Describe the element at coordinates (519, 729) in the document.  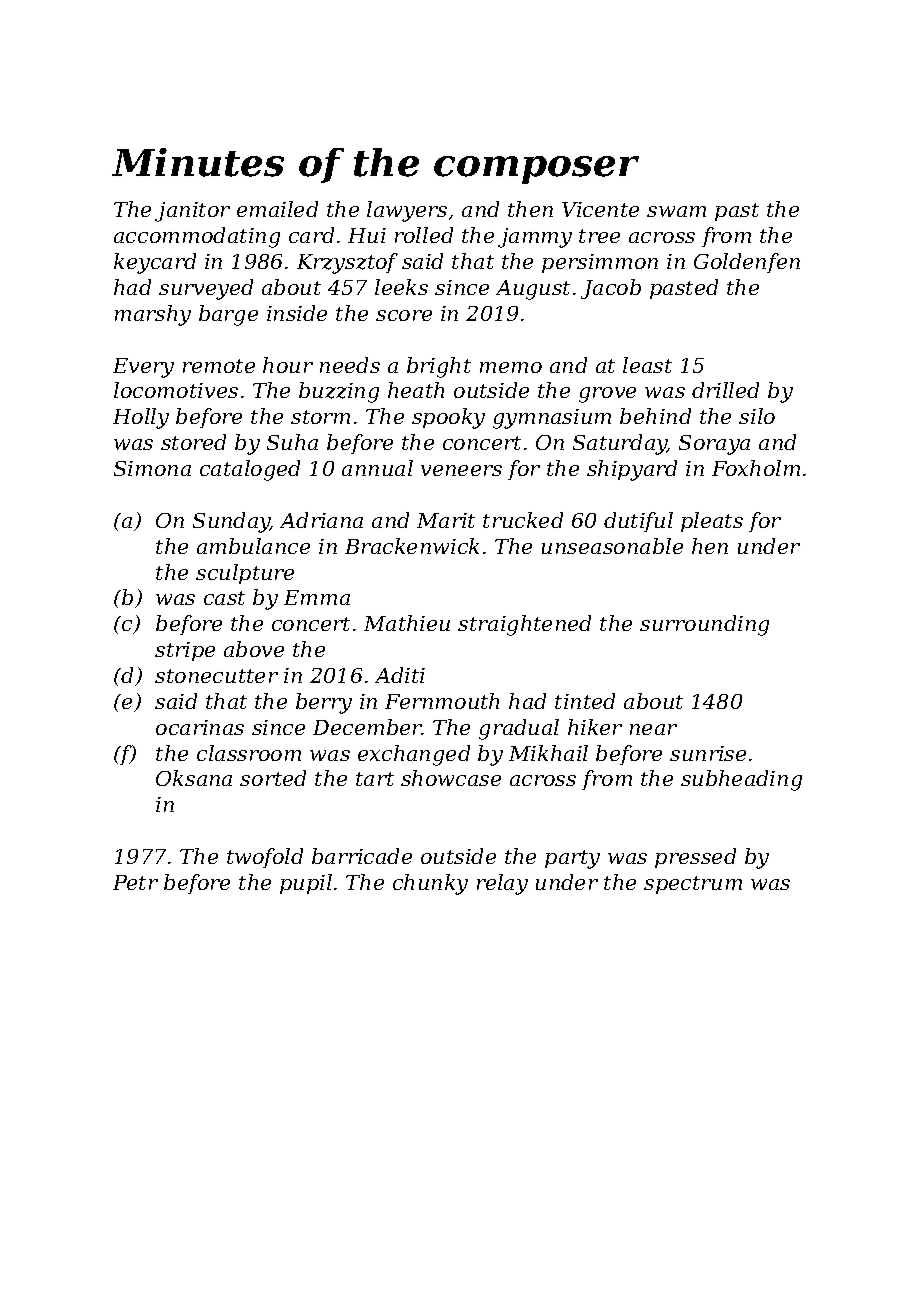
I see `gradual` at that location.
